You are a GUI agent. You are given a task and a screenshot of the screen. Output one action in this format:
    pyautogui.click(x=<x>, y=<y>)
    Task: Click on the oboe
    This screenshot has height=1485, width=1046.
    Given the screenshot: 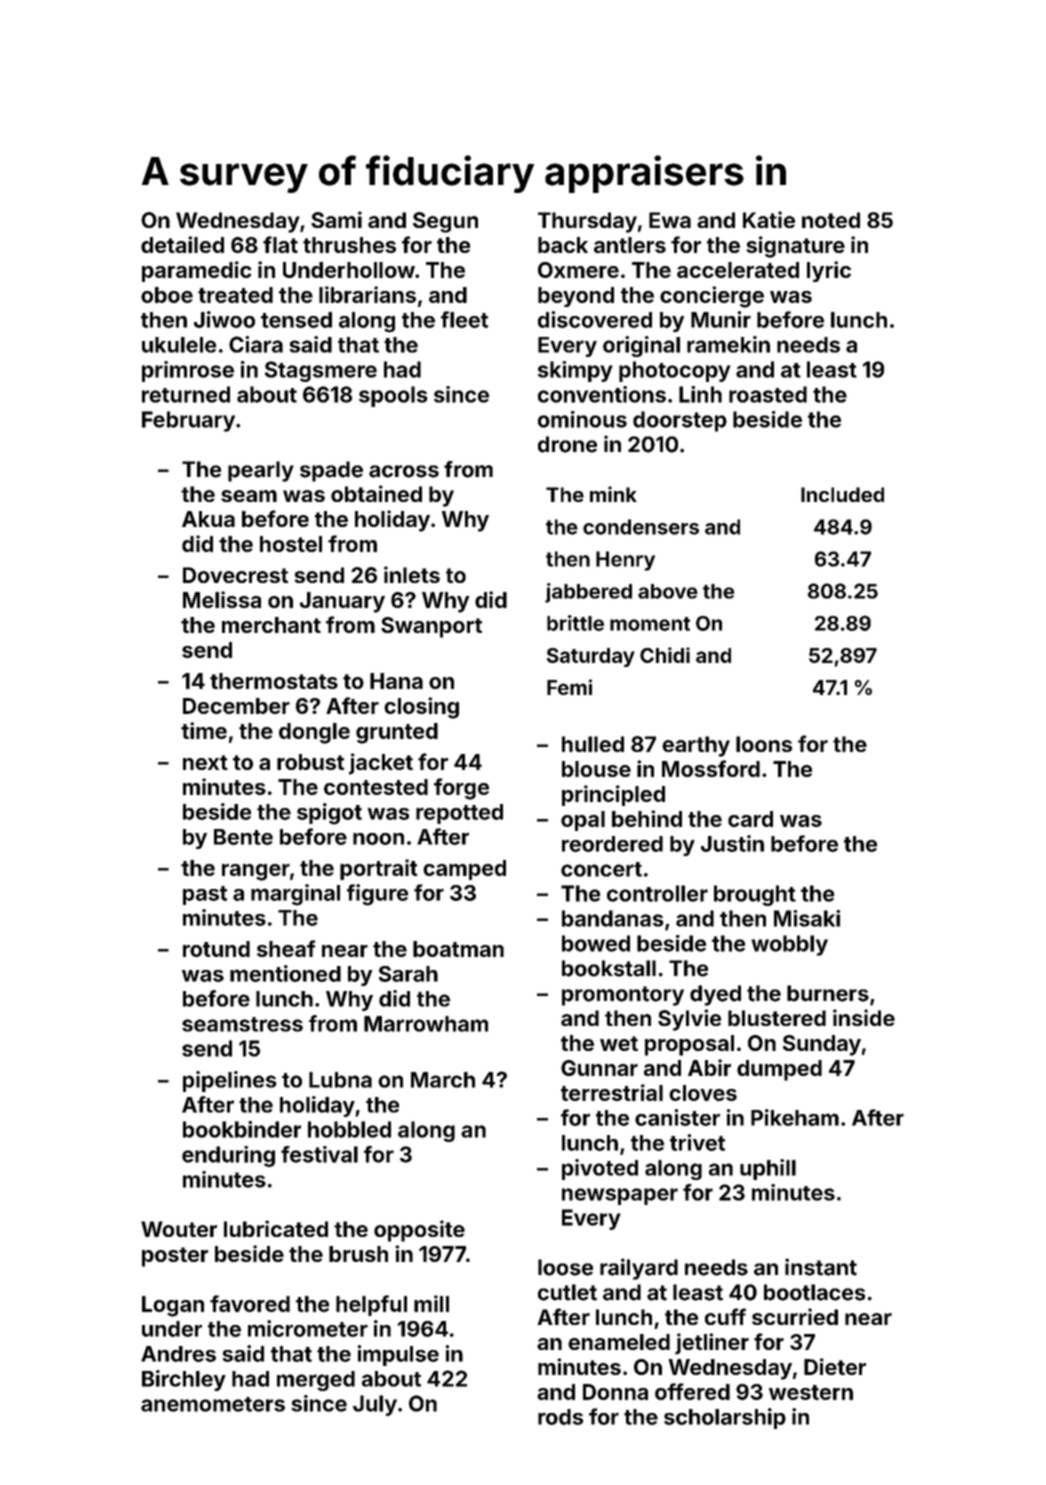 What is the action you would take?
    pyautogui.click(x=167, y=295)
